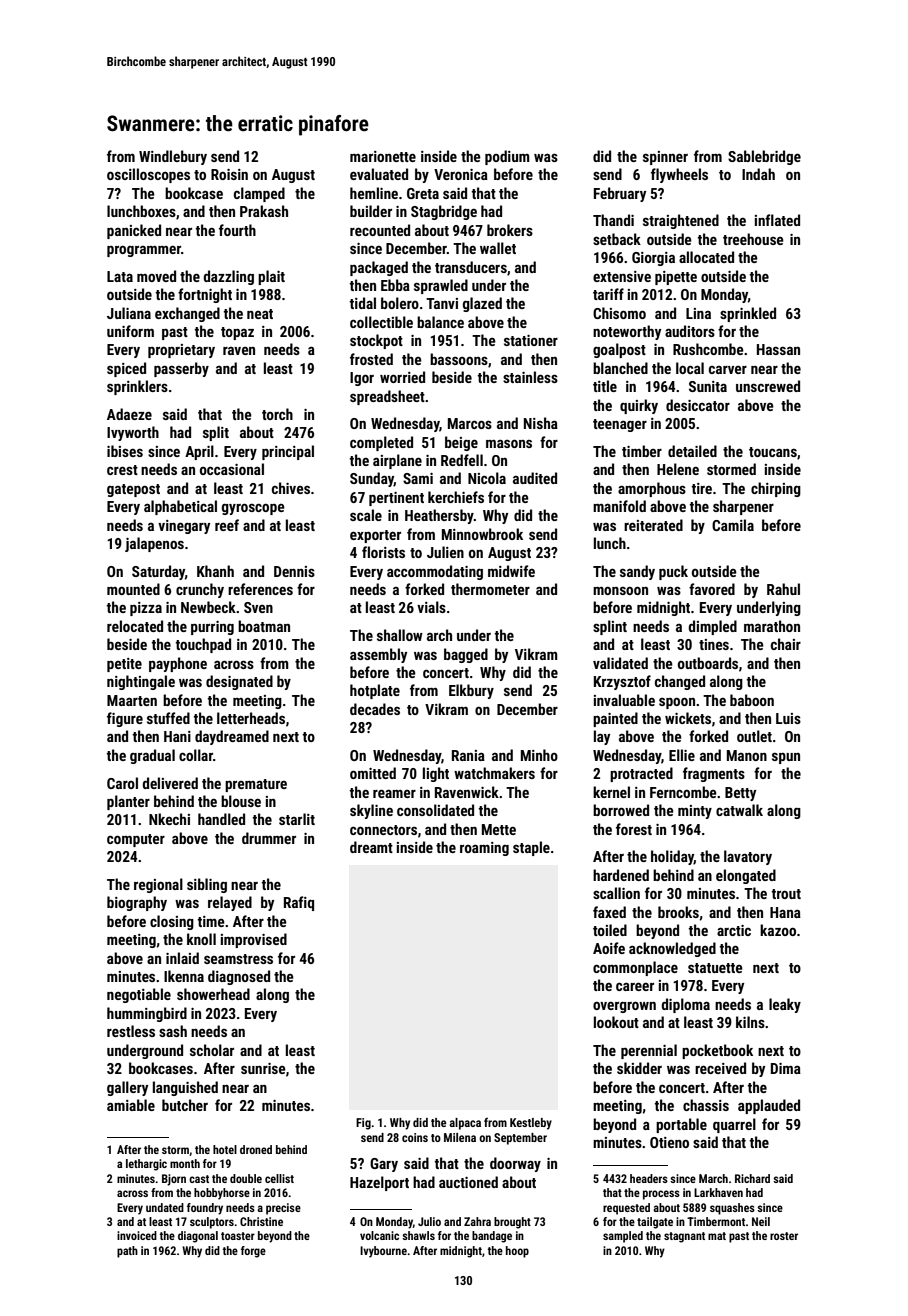  What do you see at coordinates (137, 903) in the screenshot?
I see `biography` at bounding box center [137, 903].
